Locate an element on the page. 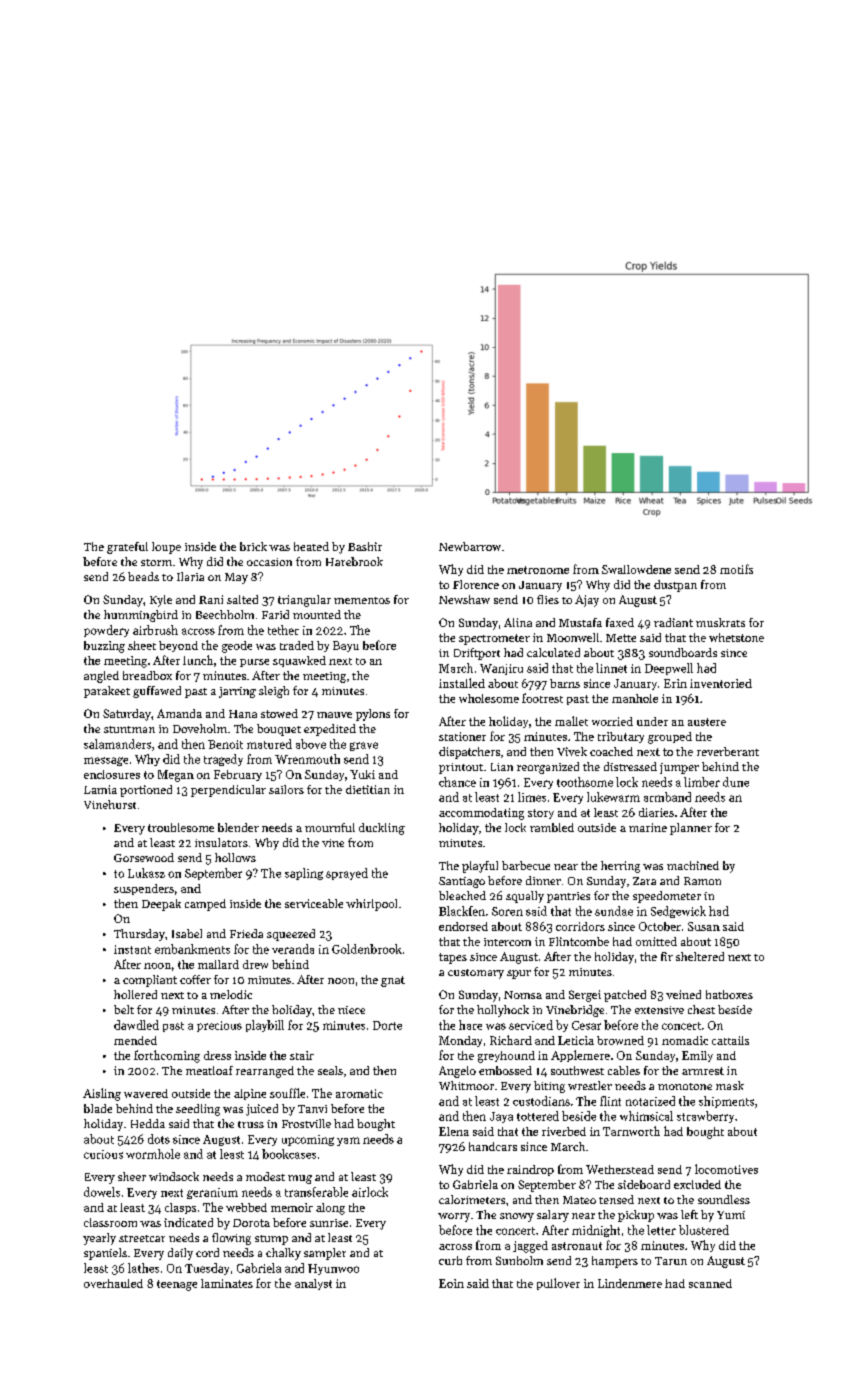 This document has height=1400, width=849. corridors is located at coordinates (580, 926).
